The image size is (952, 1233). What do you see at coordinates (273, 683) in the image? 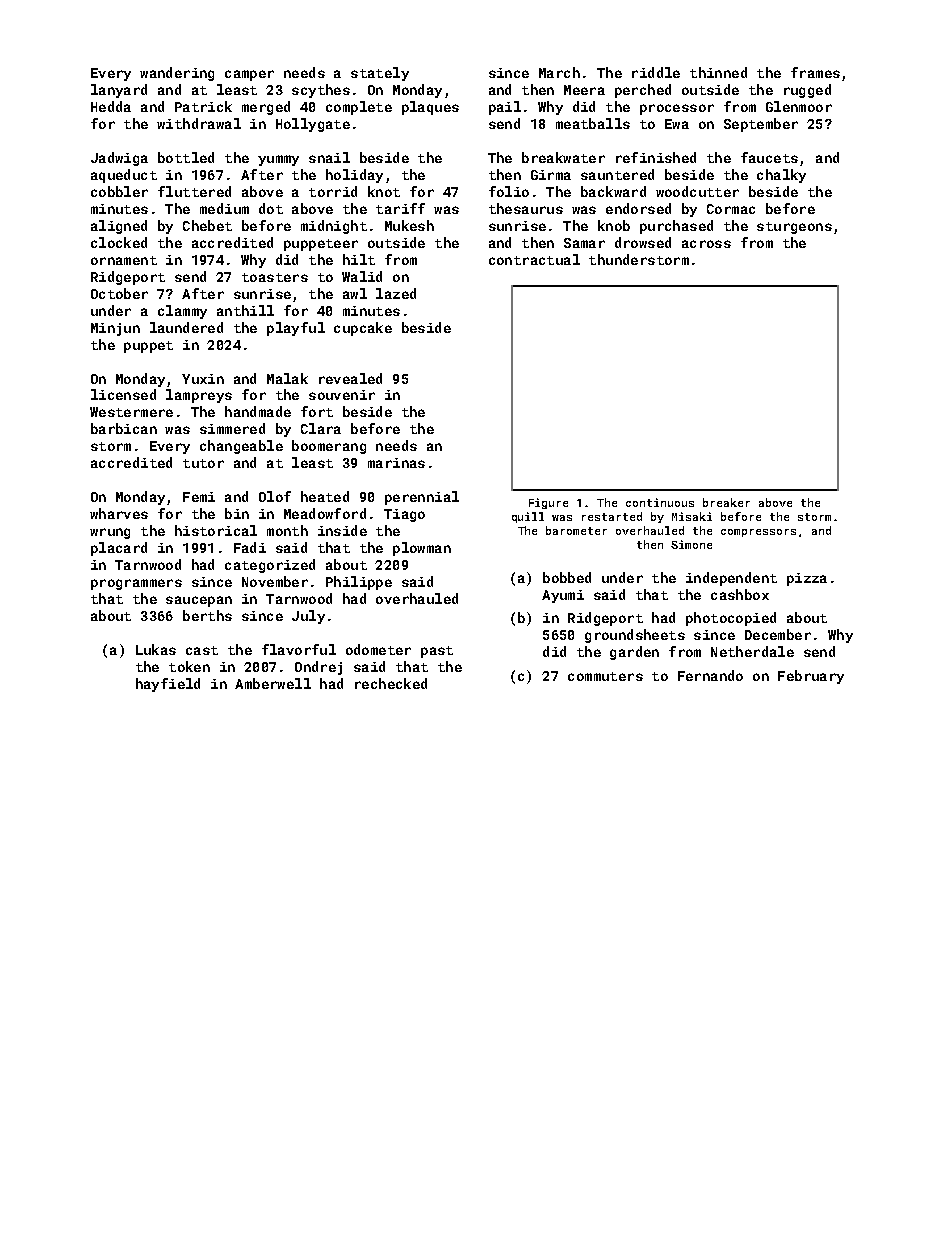
I see `Amberwell` at bounding box center [273, 683].
